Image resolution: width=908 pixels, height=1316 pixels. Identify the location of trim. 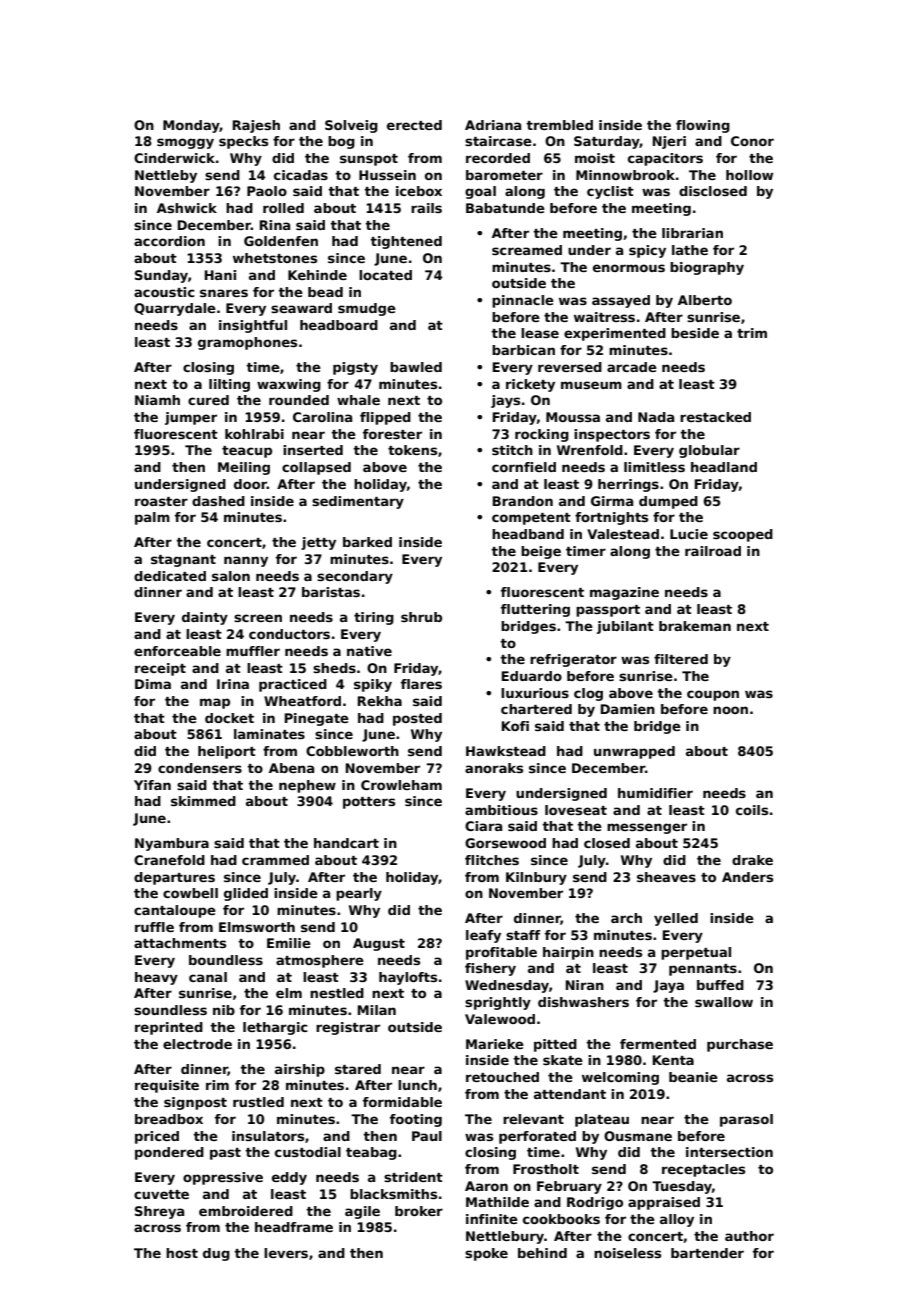
(752, 333).
